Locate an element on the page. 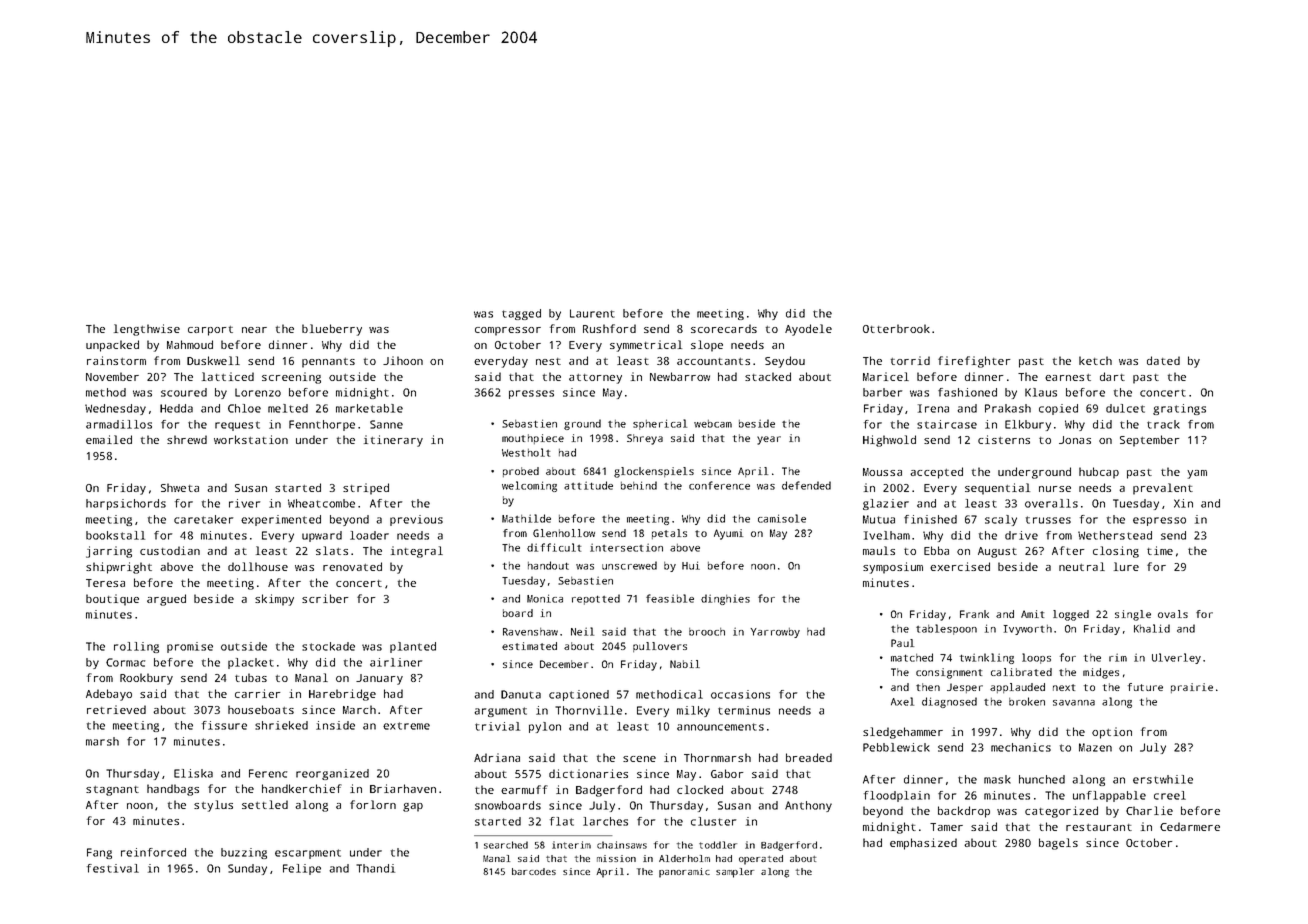 This image has height=924, width=1308. captioned is located at coordinates (579, 695).
